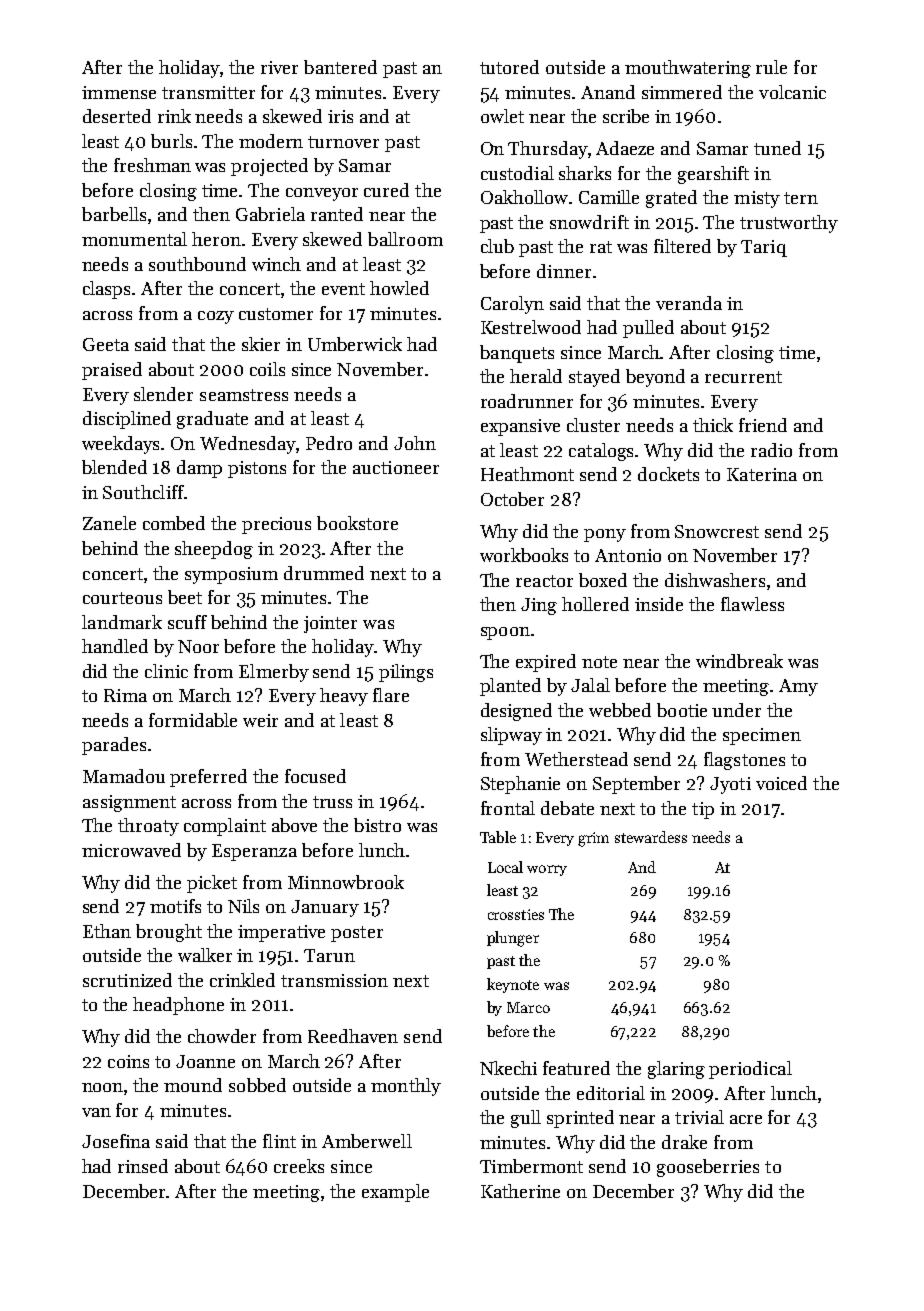  I want to click on owlet, so click(502, 116).
